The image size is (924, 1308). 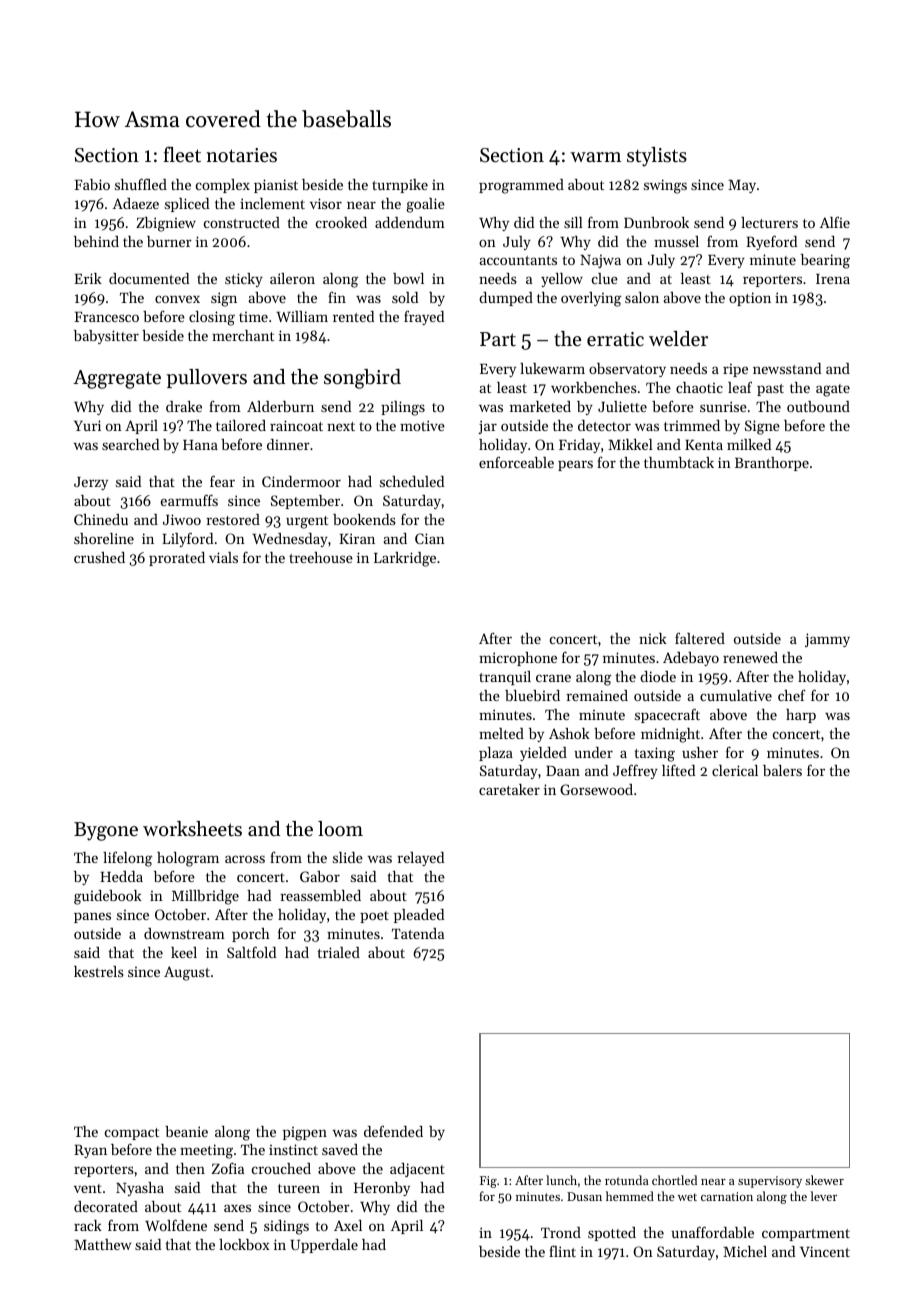 I want to click on fleet, so click(x=182, y=154).
